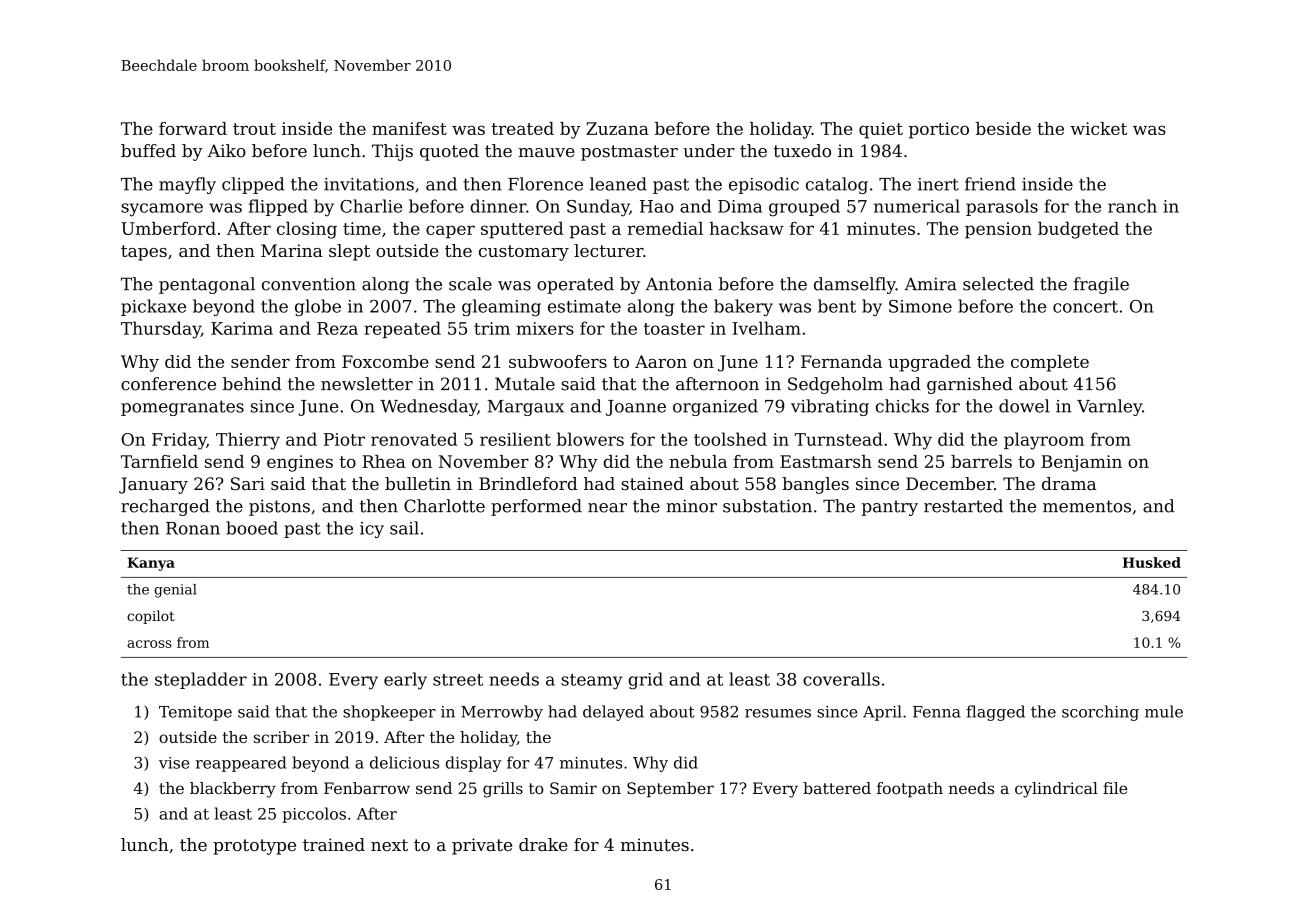 Image resolution: width=1308 pixels, height=924 pixels. What do you see at coordinates (482, 846) in the page?
I see `private` at bounding box center [482, 846].
